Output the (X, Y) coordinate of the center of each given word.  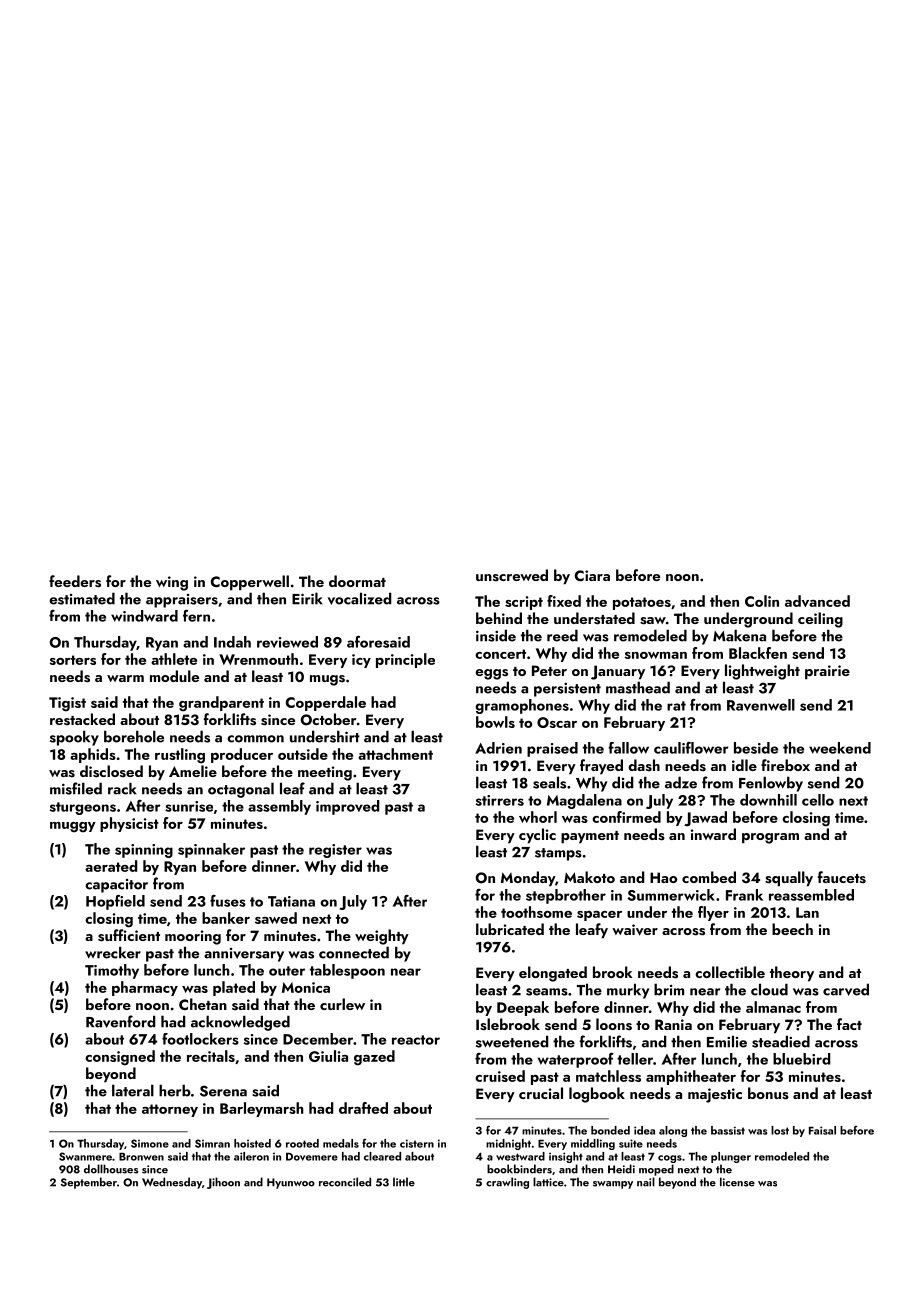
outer (287, 971)
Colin (762, 601)
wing (172, 583)
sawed (276, 918)
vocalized (360, 598)
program (770, 838)
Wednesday (172, 1183)
